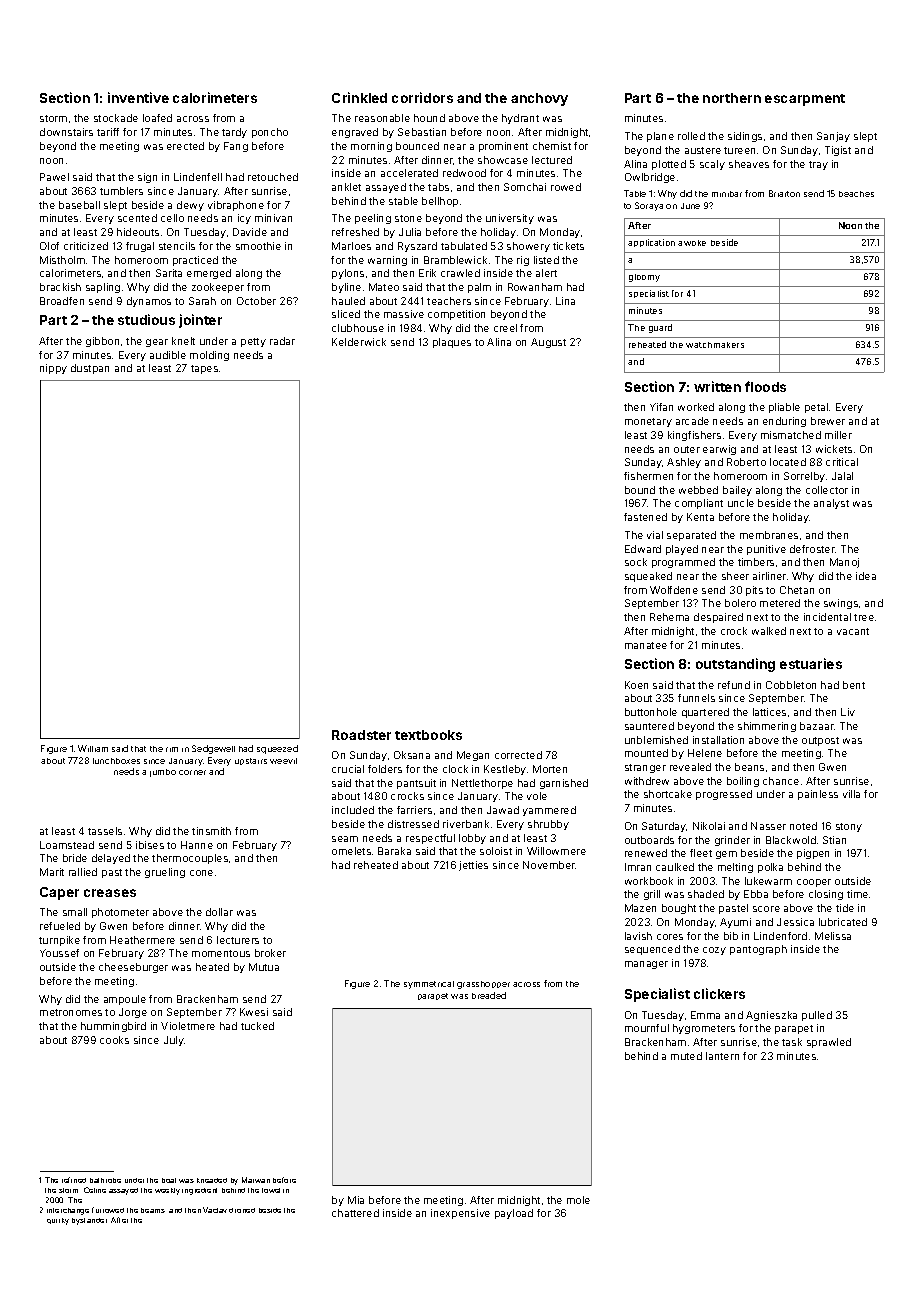 The image size is (924, 1308). I want to click on plaques, so click(452, 343).
